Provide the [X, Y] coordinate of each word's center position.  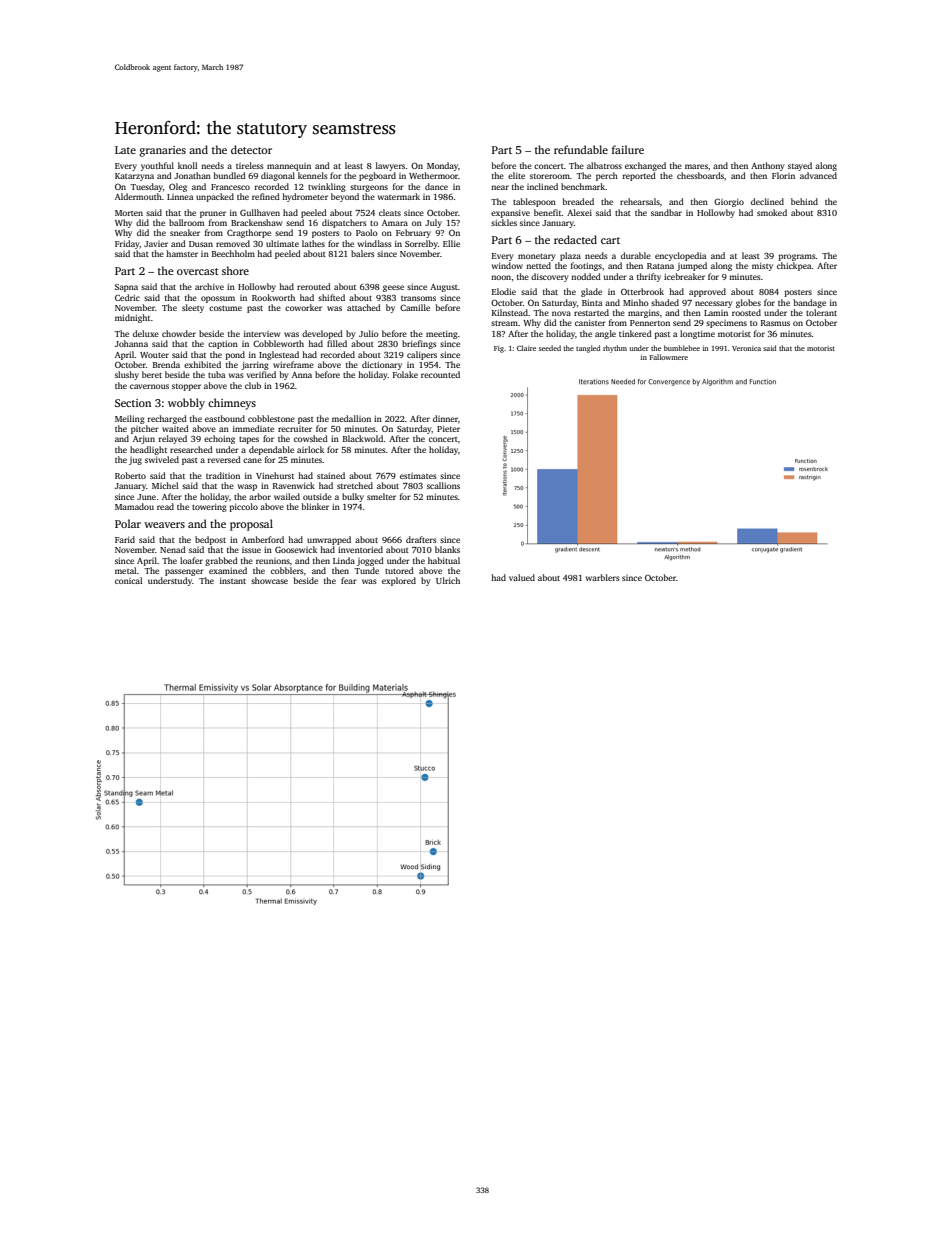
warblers [603, 577]
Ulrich [448, 580]
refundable [581, 149]
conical [128, 580]
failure [628, 149]
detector [251, 149]
